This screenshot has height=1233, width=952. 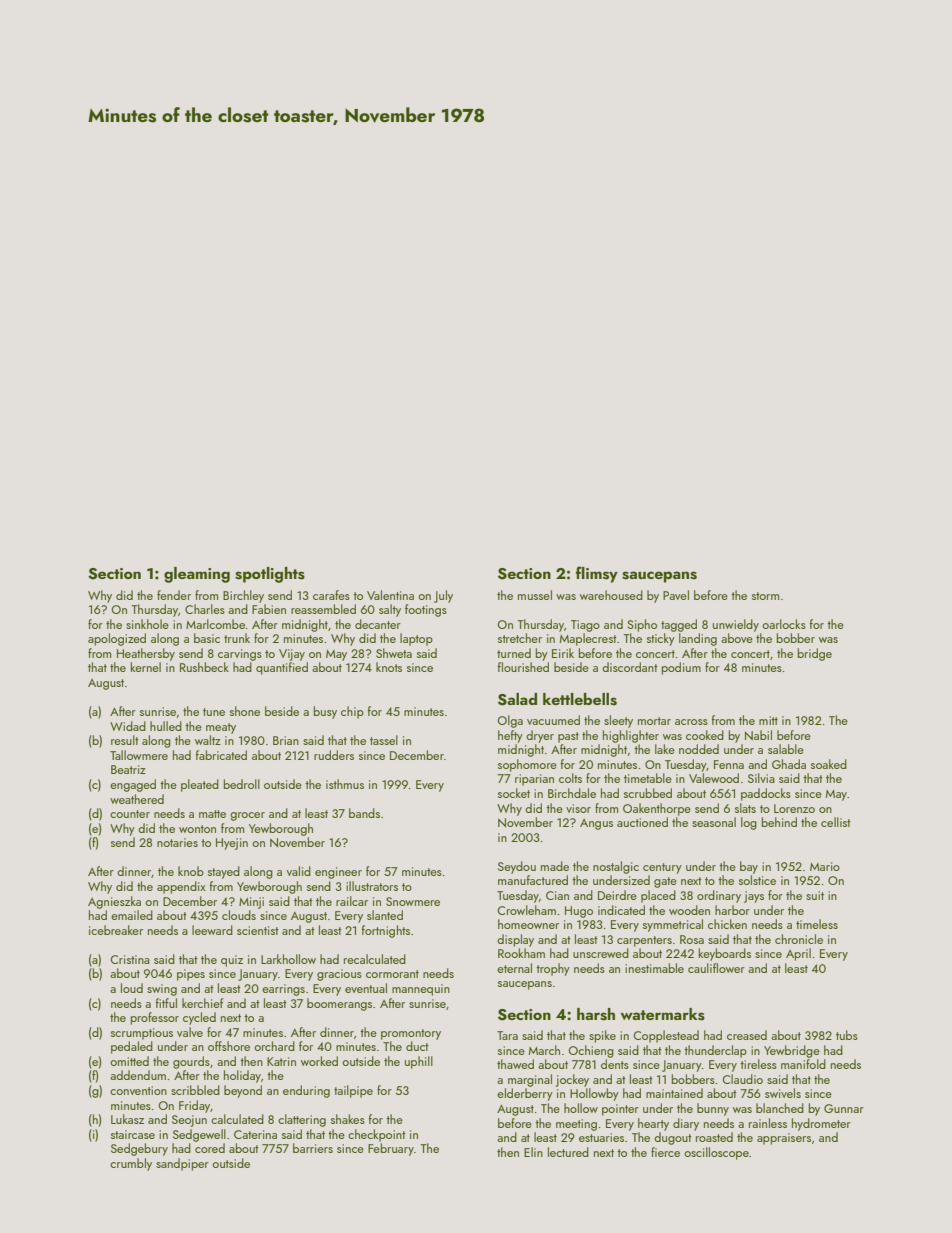 What do you see at coordinates (515, 1064) in the screenshot?
I see `thawed` at bounding box center [515, 1064].
